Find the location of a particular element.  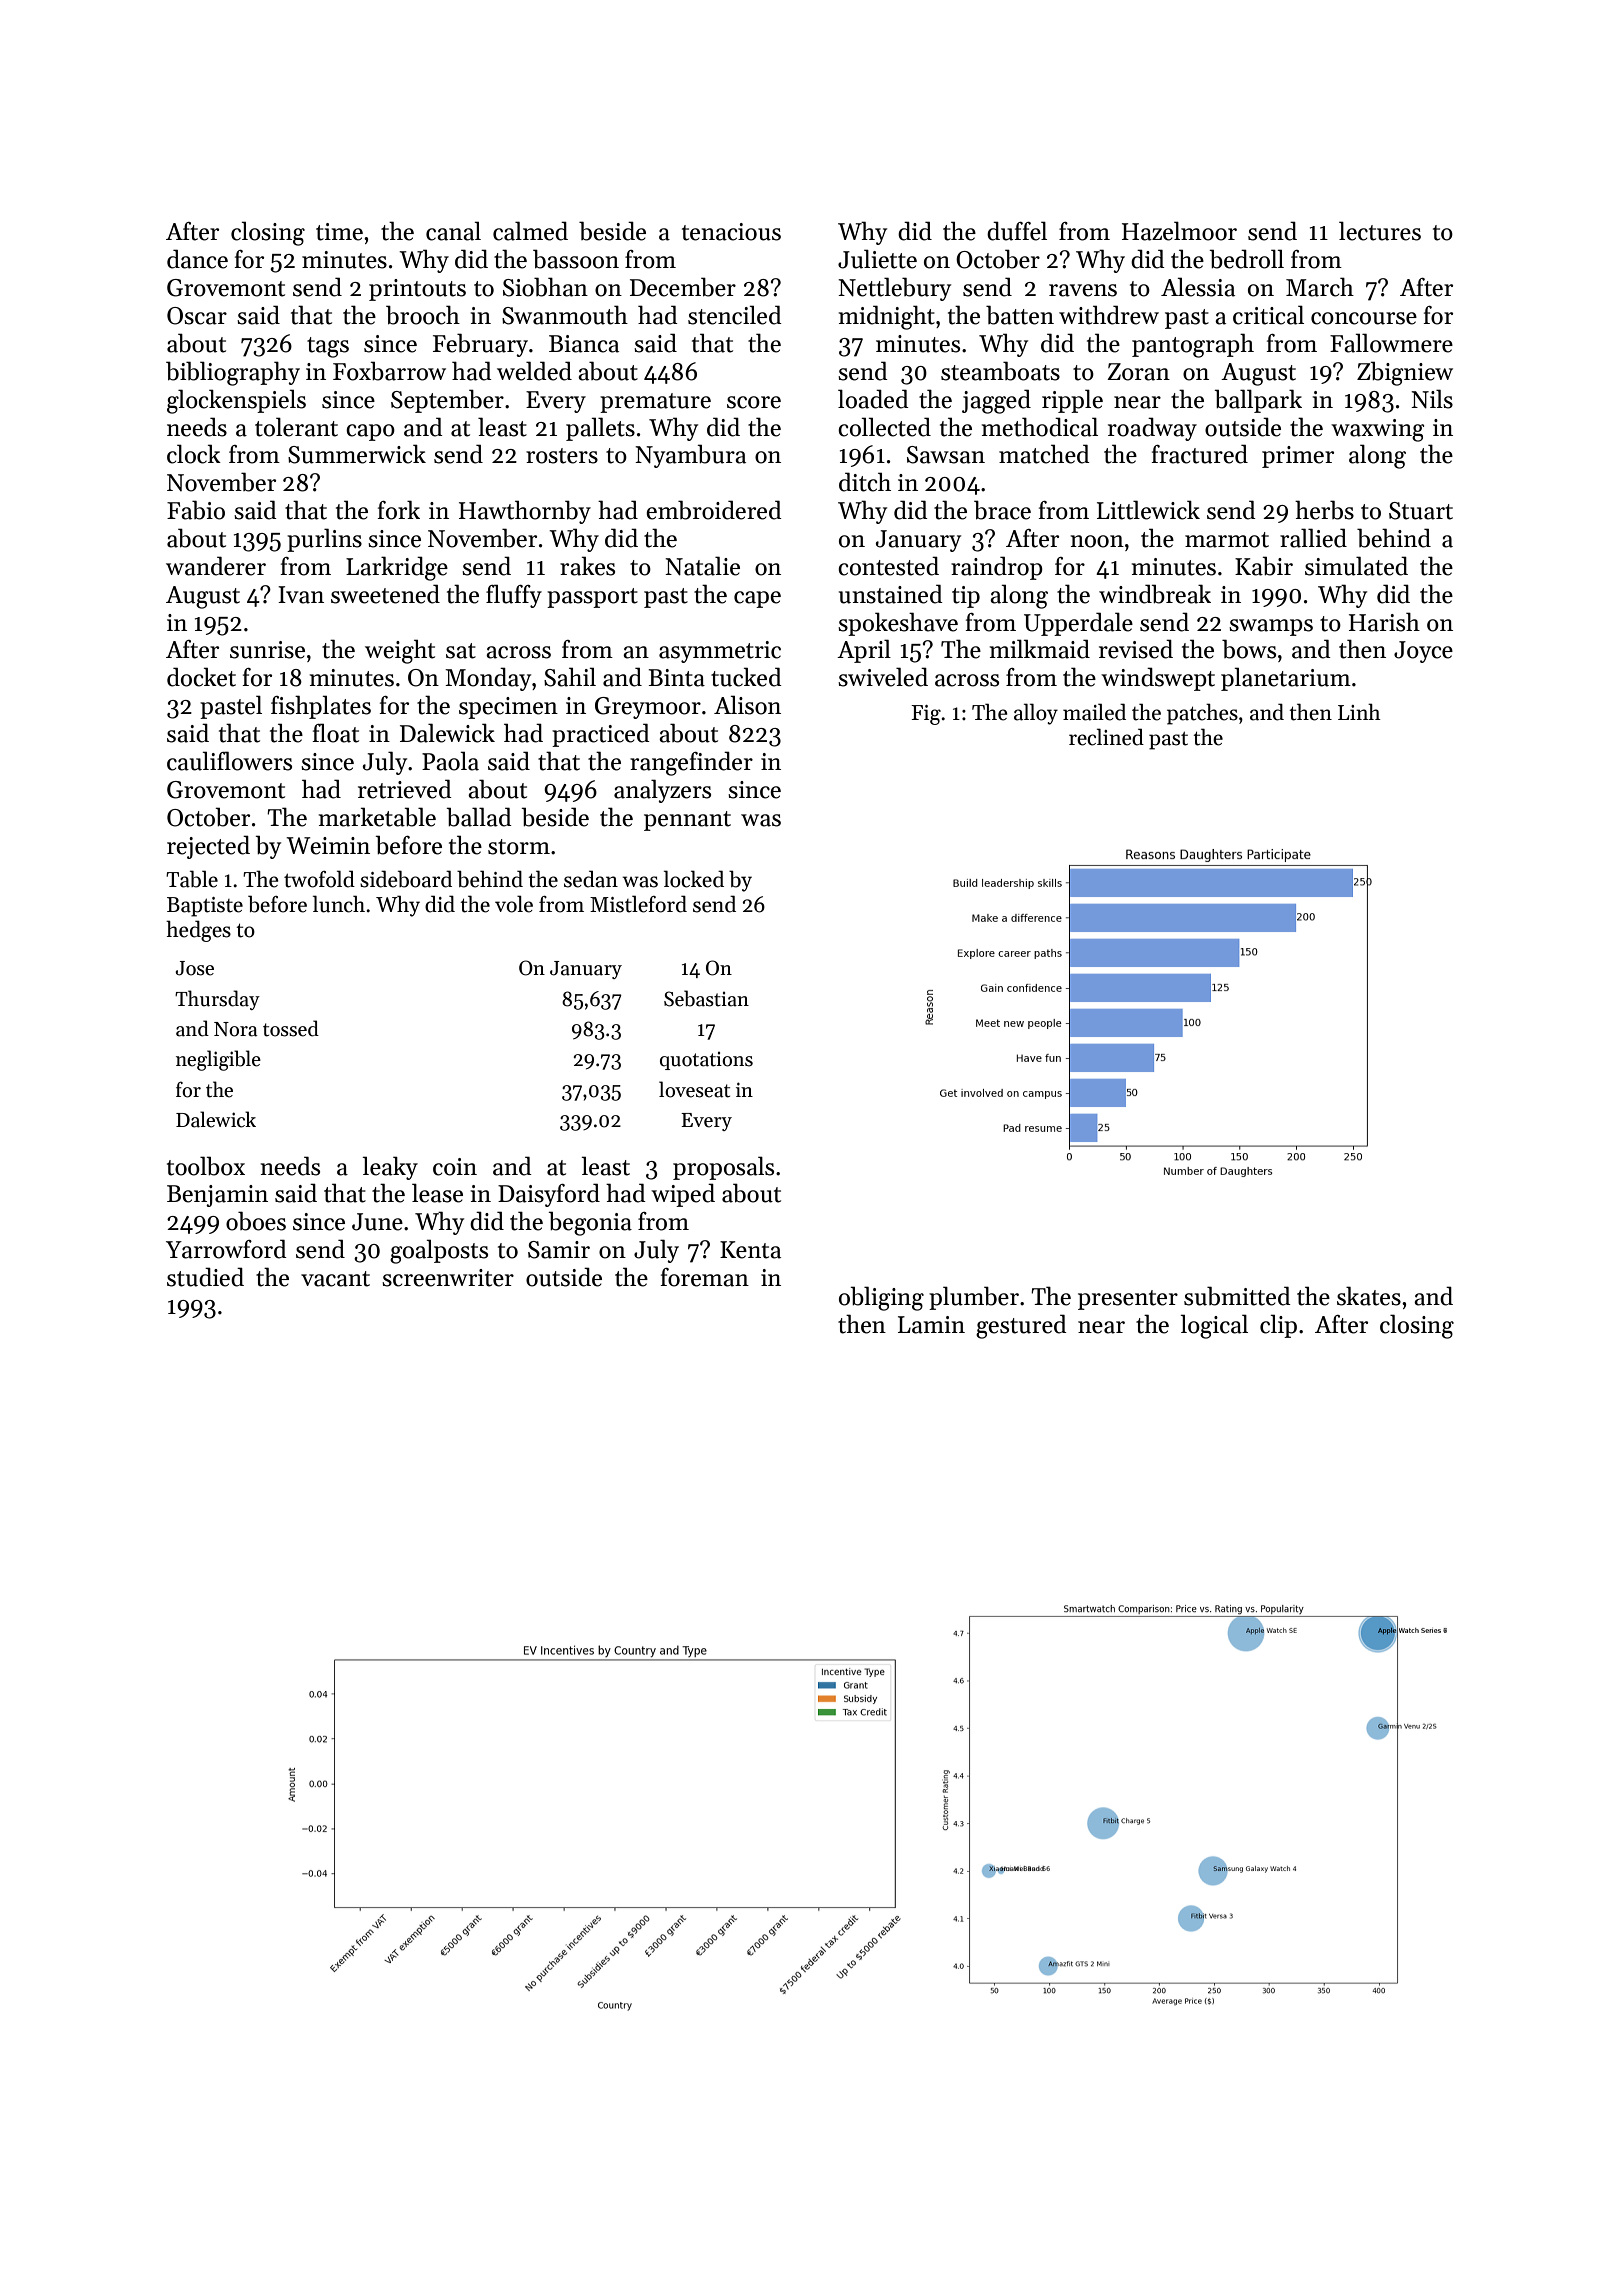

foreman is located at coordinates (705, 1277).
